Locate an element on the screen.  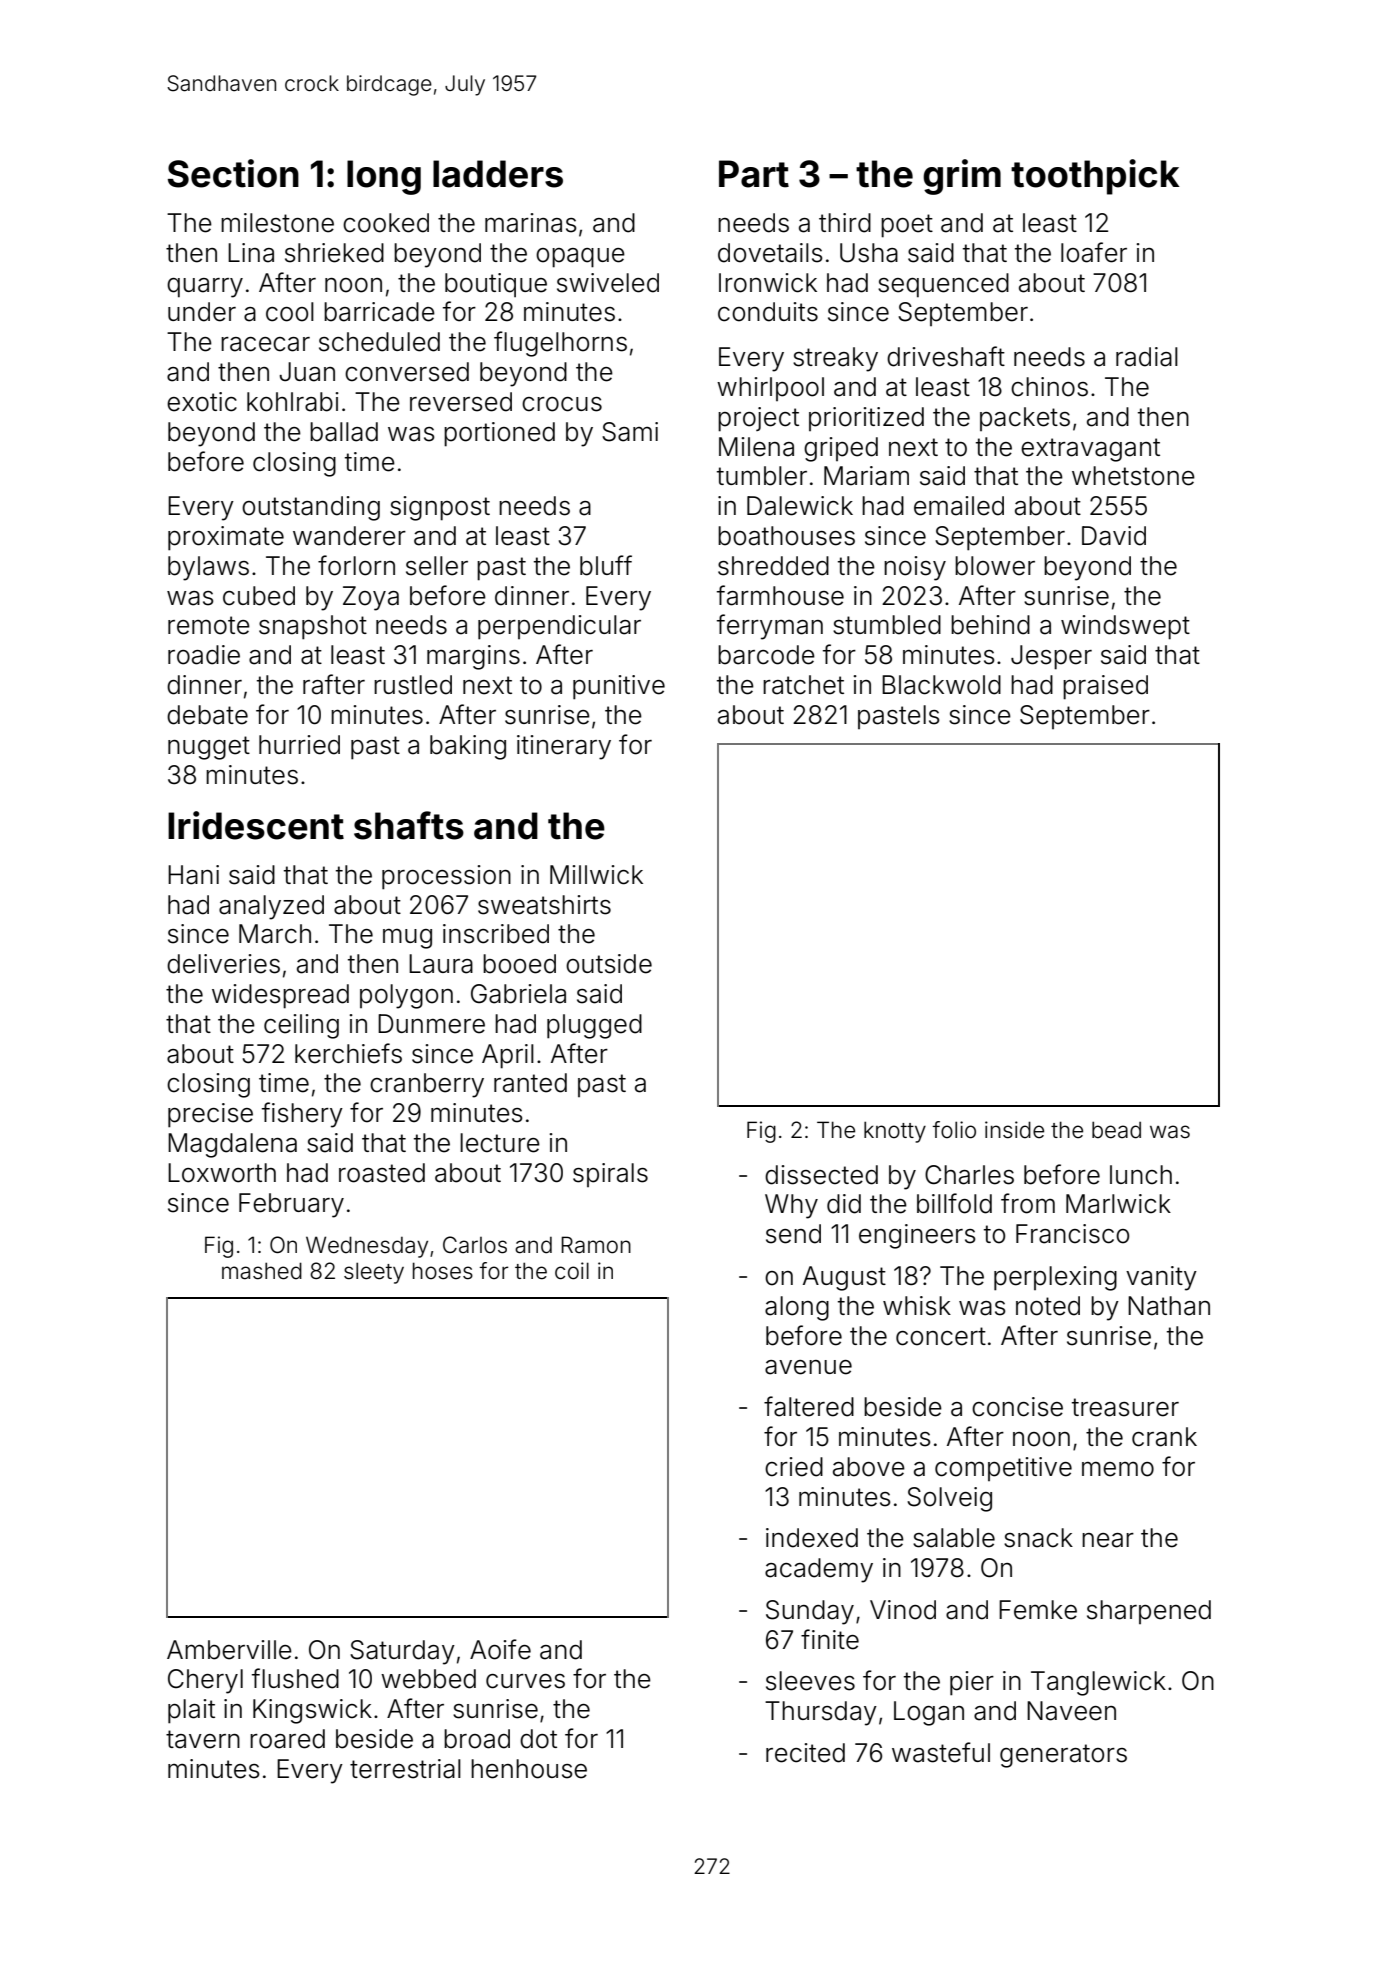
praised is located at coordinates (1105, 687).
